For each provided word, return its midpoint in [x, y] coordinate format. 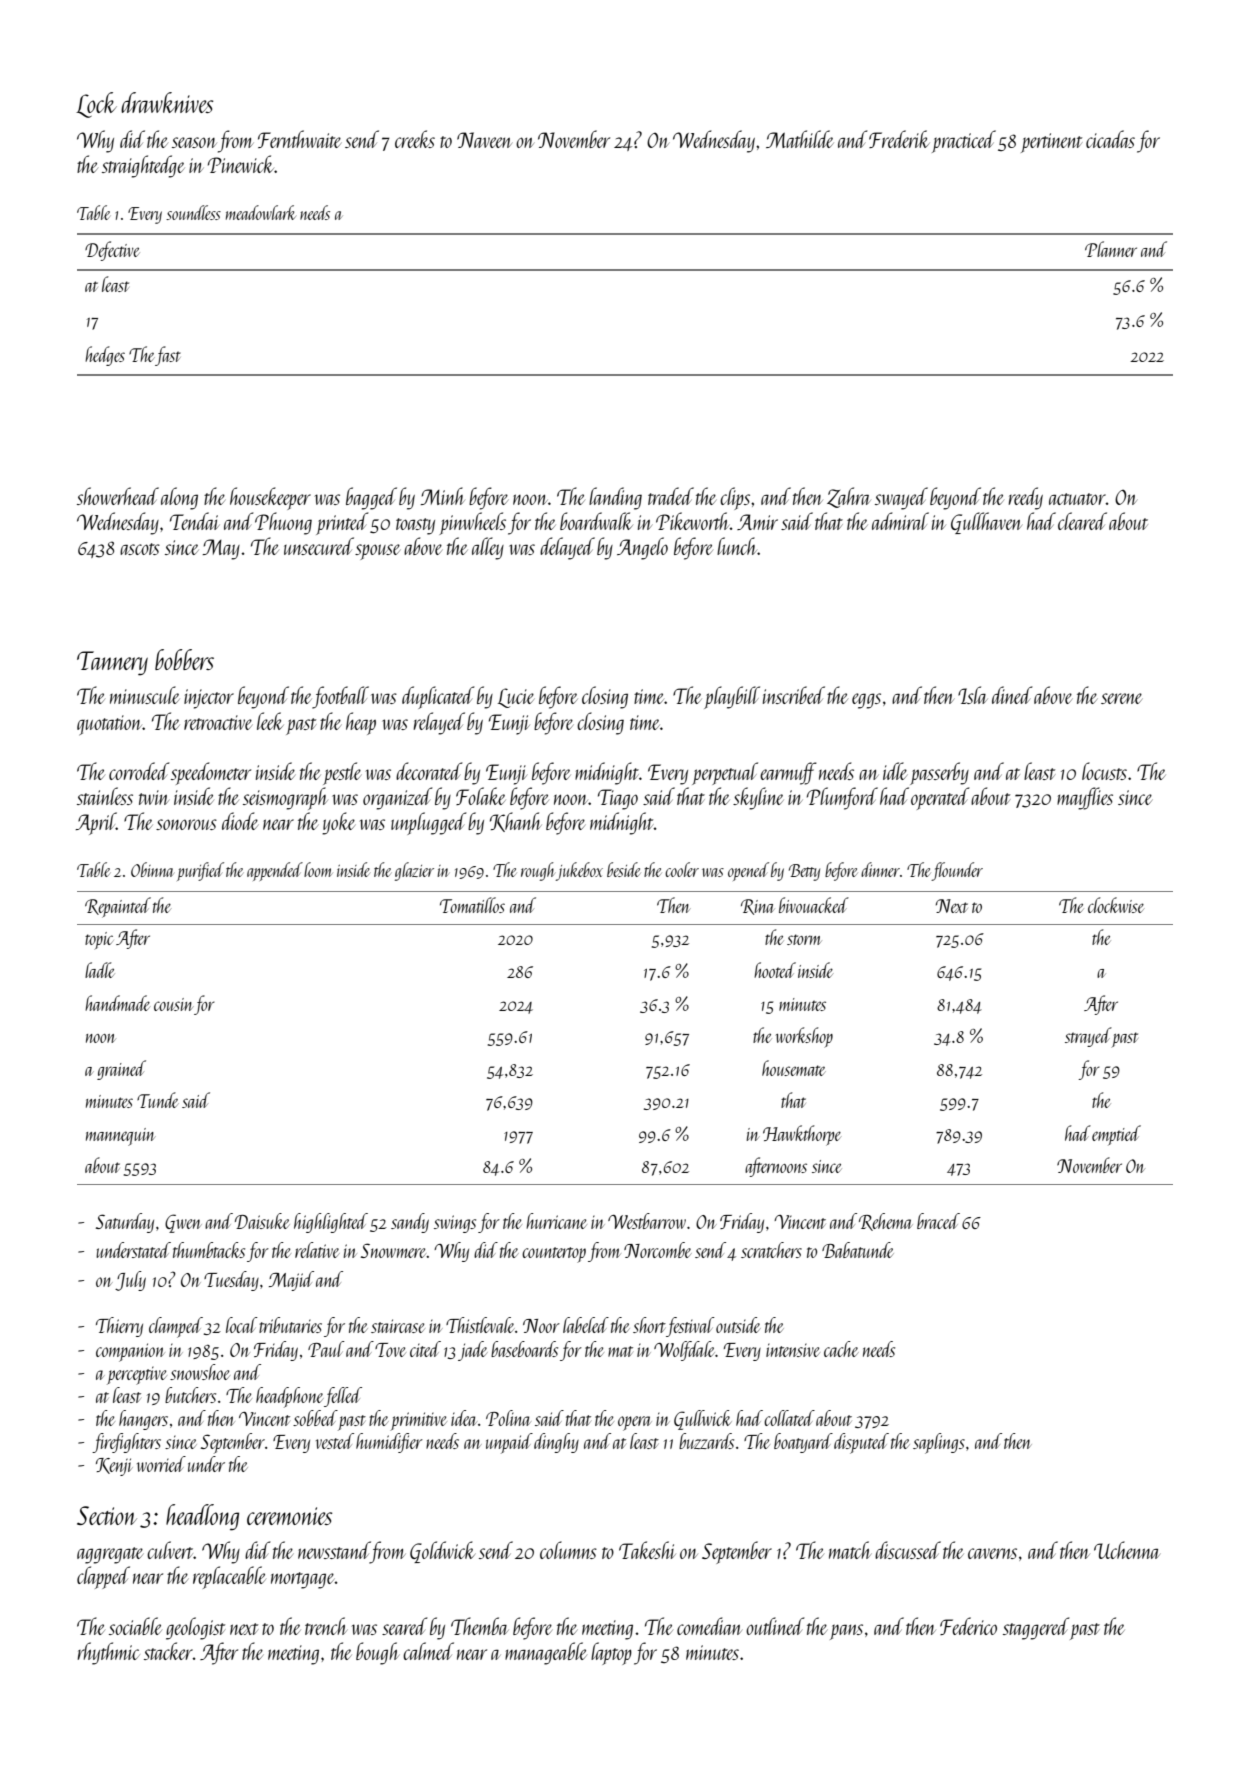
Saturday [125, 1223]
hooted [775, 970]
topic [99, 940]
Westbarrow [647, 1221]
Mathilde [800, 139]
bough [377, 1653]
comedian [709, 1626]
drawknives [167, 102]
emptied [1116, 1135]
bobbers [184, 659]
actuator [1077, 499]
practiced [964, 141]
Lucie [516, 698]
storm [804, 939]
